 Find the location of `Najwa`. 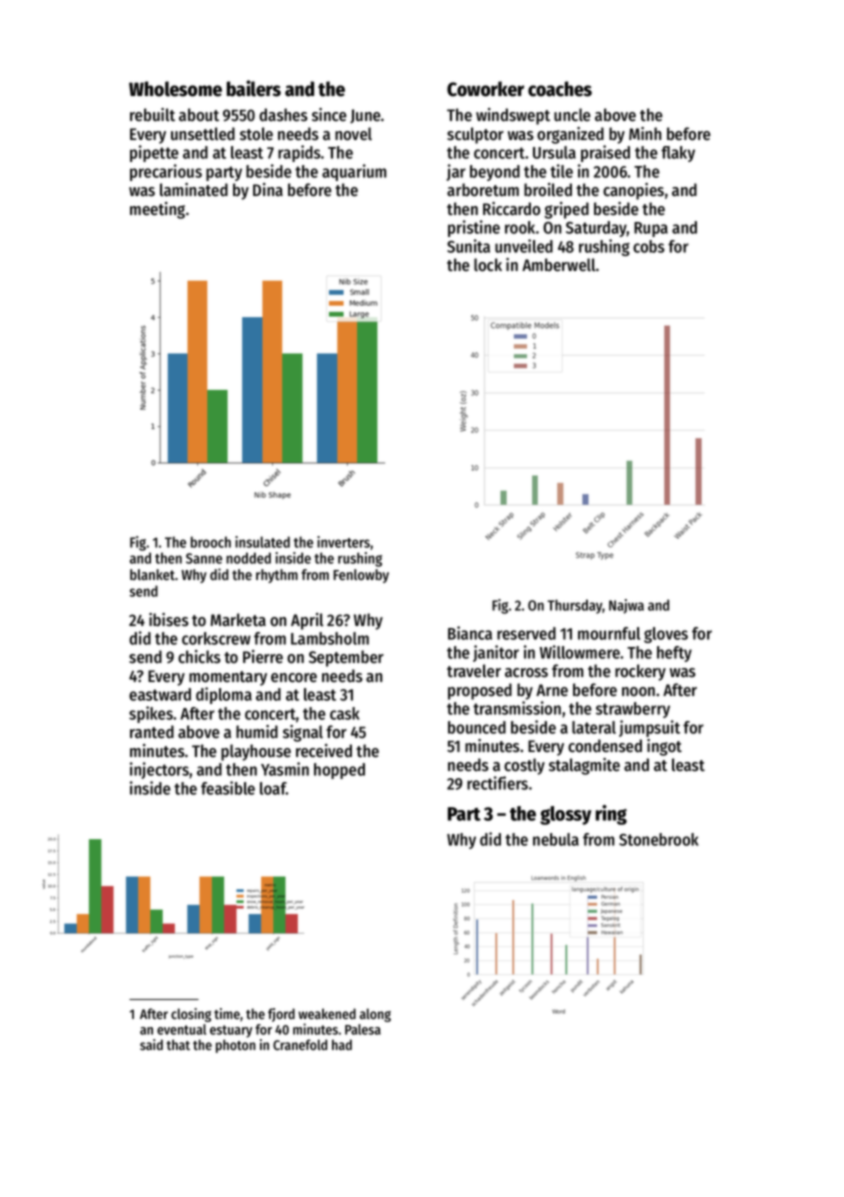

Najwa is located at coordinates (626, 606).
